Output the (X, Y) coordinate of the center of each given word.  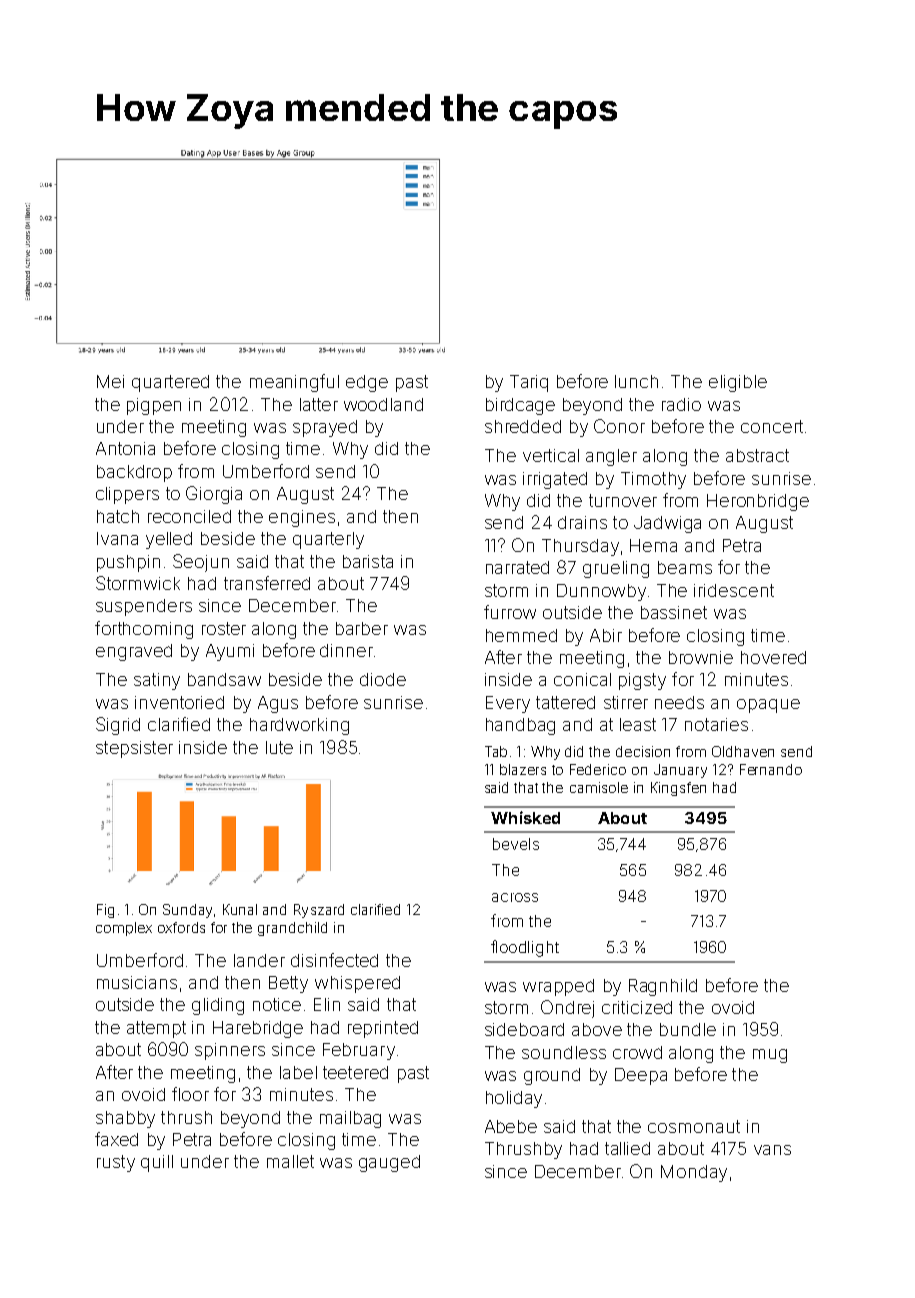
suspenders (144, 607)
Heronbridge (758, 502)
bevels (516, 844)
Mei (110, 381)
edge (367, 383)
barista (368, 561)
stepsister (134, 749)
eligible (738, 383)
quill (157, 1163)
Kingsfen (678, 789)
